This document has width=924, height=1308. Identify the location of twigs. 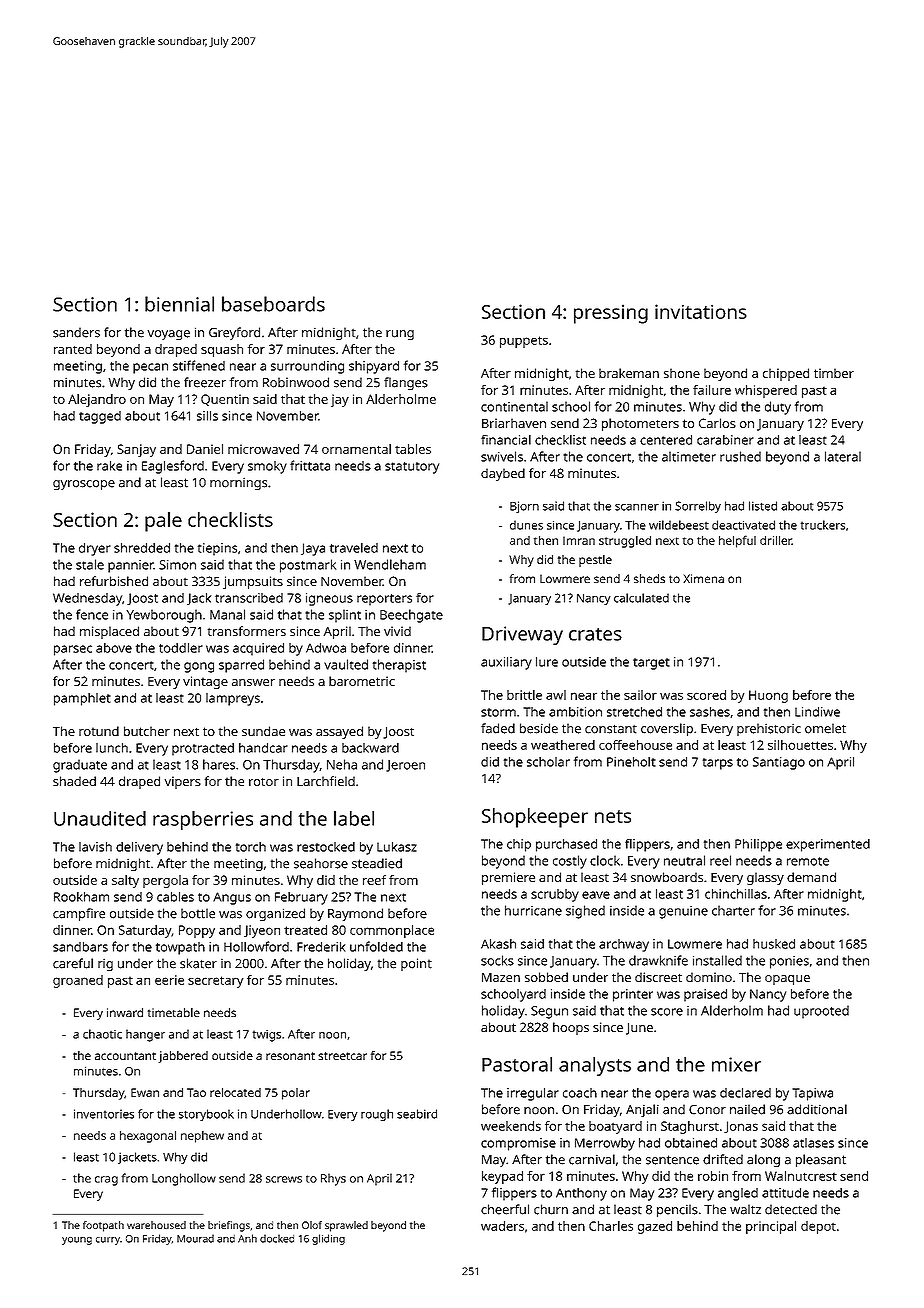
(267, 1036).
